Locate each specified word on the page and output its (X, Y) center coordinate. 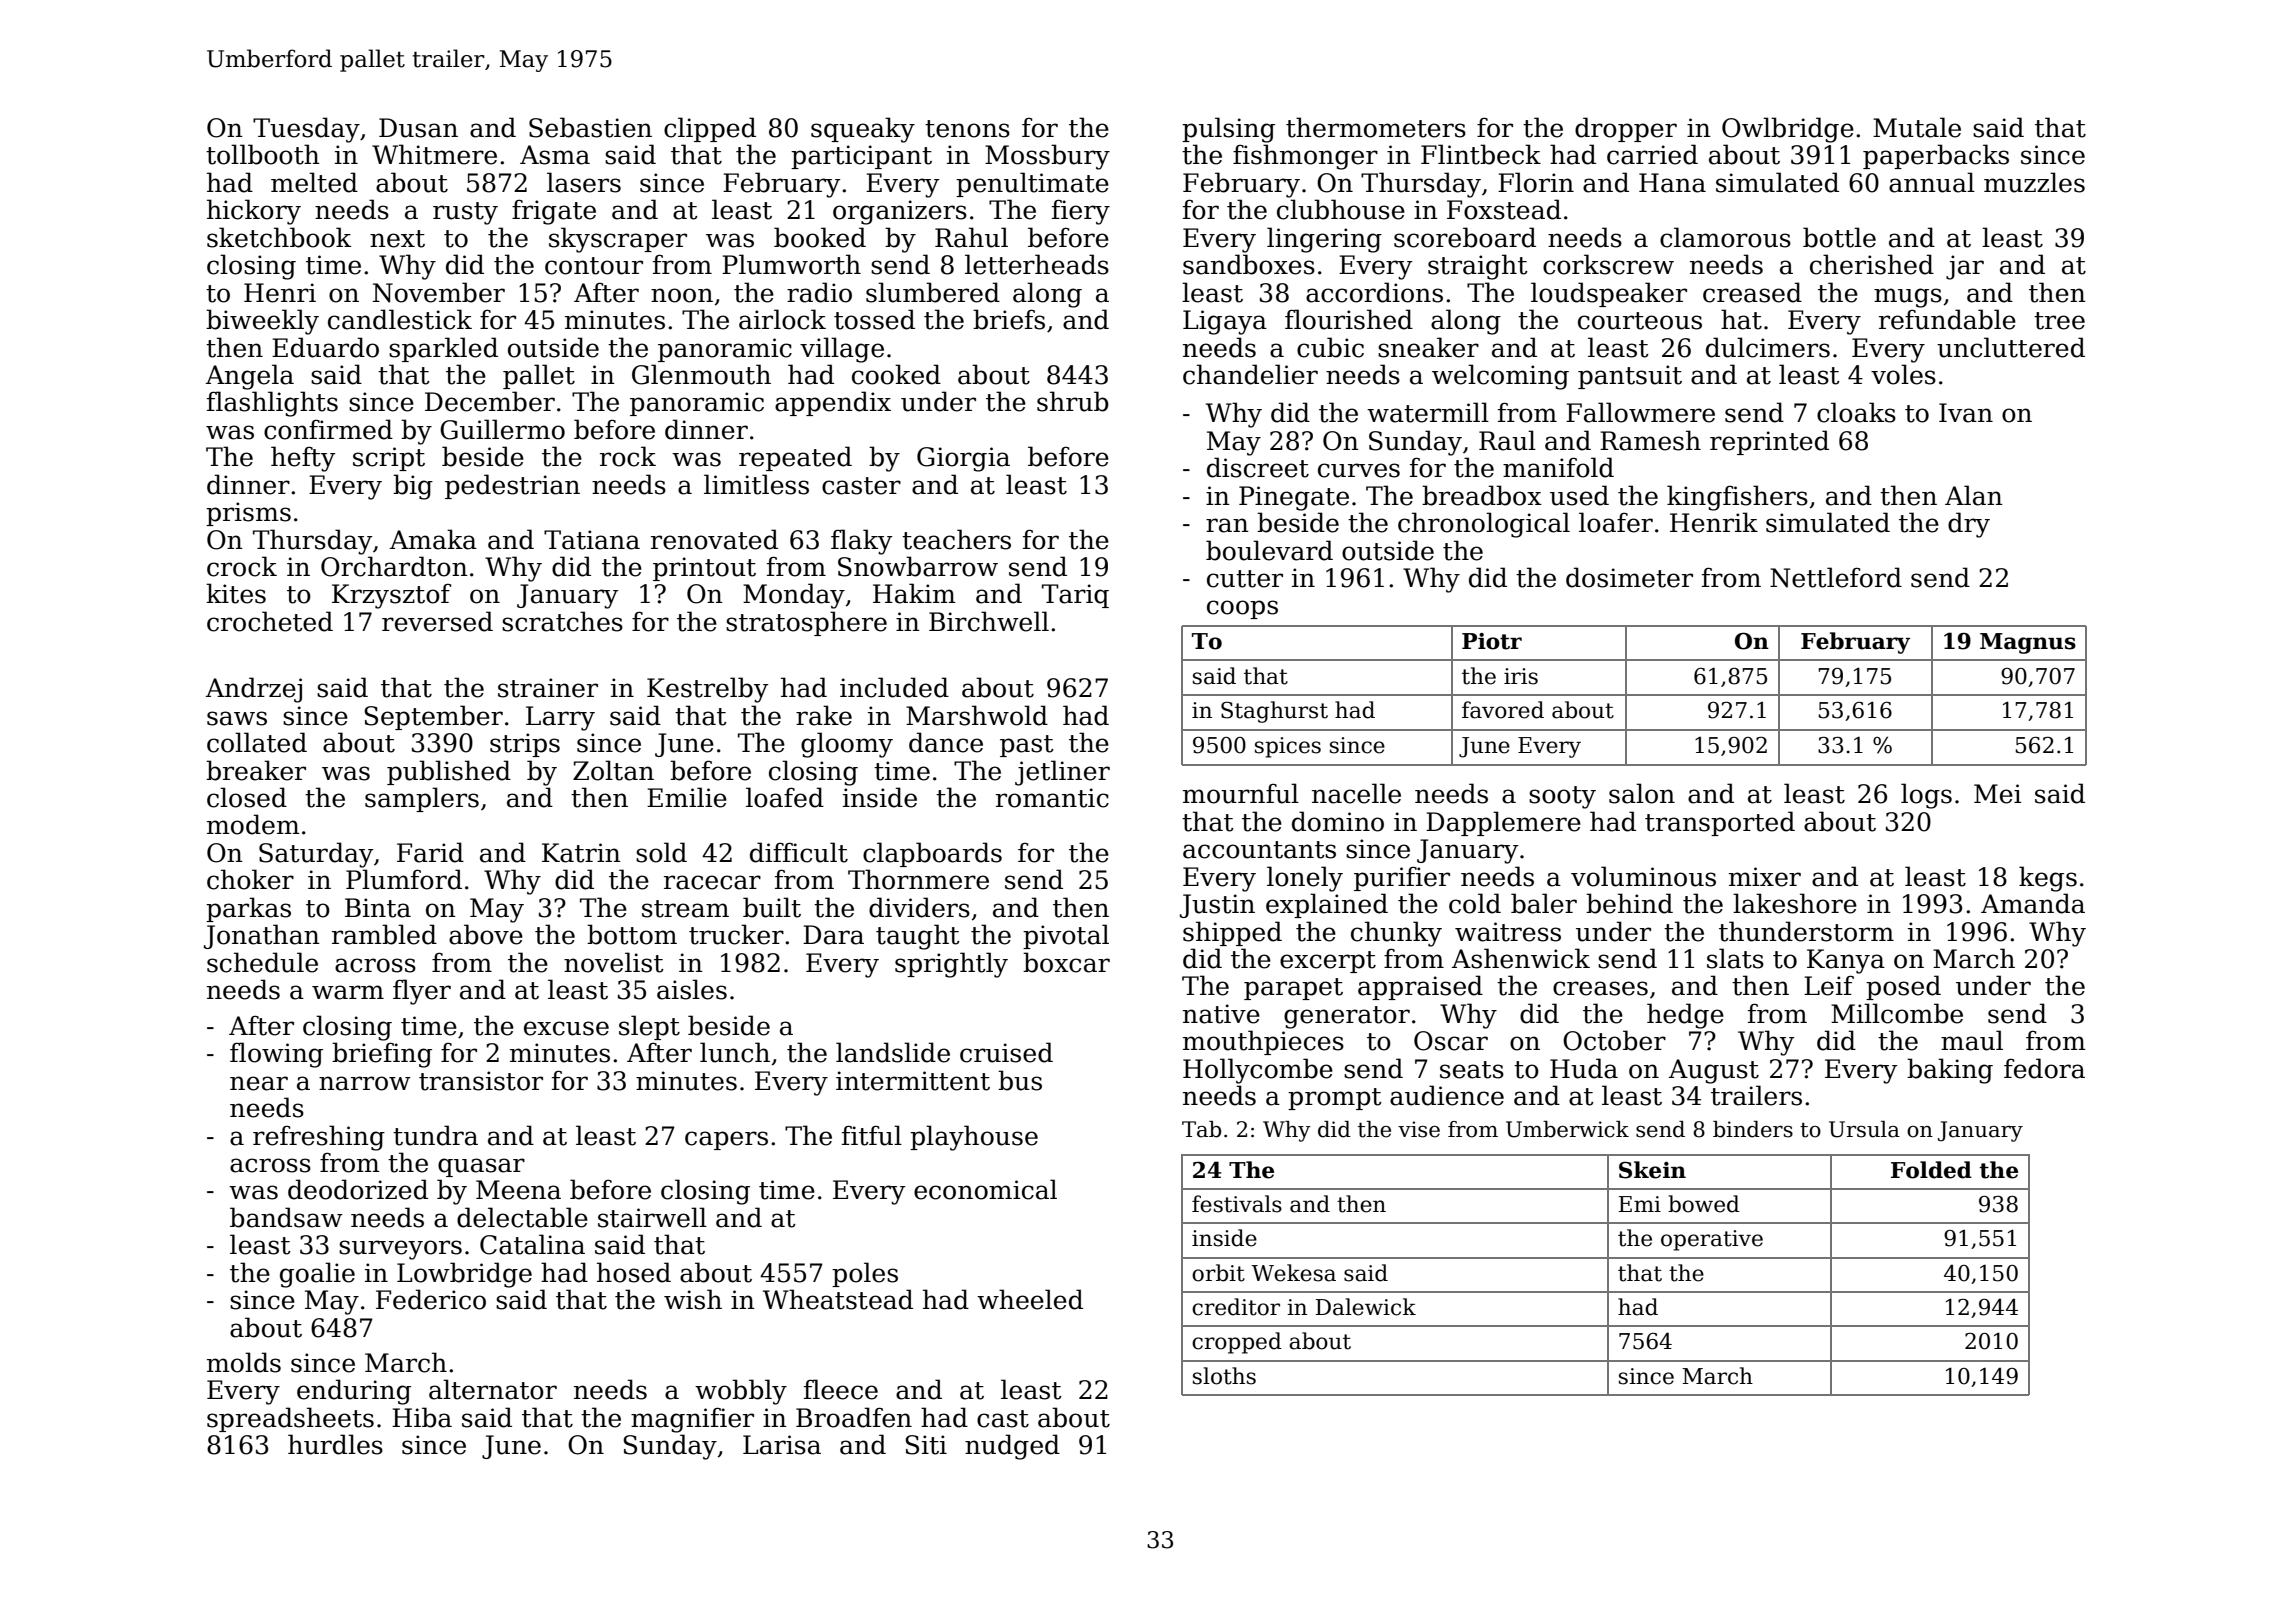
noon (682, 295)
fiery (1081, 212)
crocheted (270, 621)
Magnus (2028, 643)
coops (1242, 609)
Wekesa (1293, 1273)
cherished (1872, 264)
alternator (493, 1389)
